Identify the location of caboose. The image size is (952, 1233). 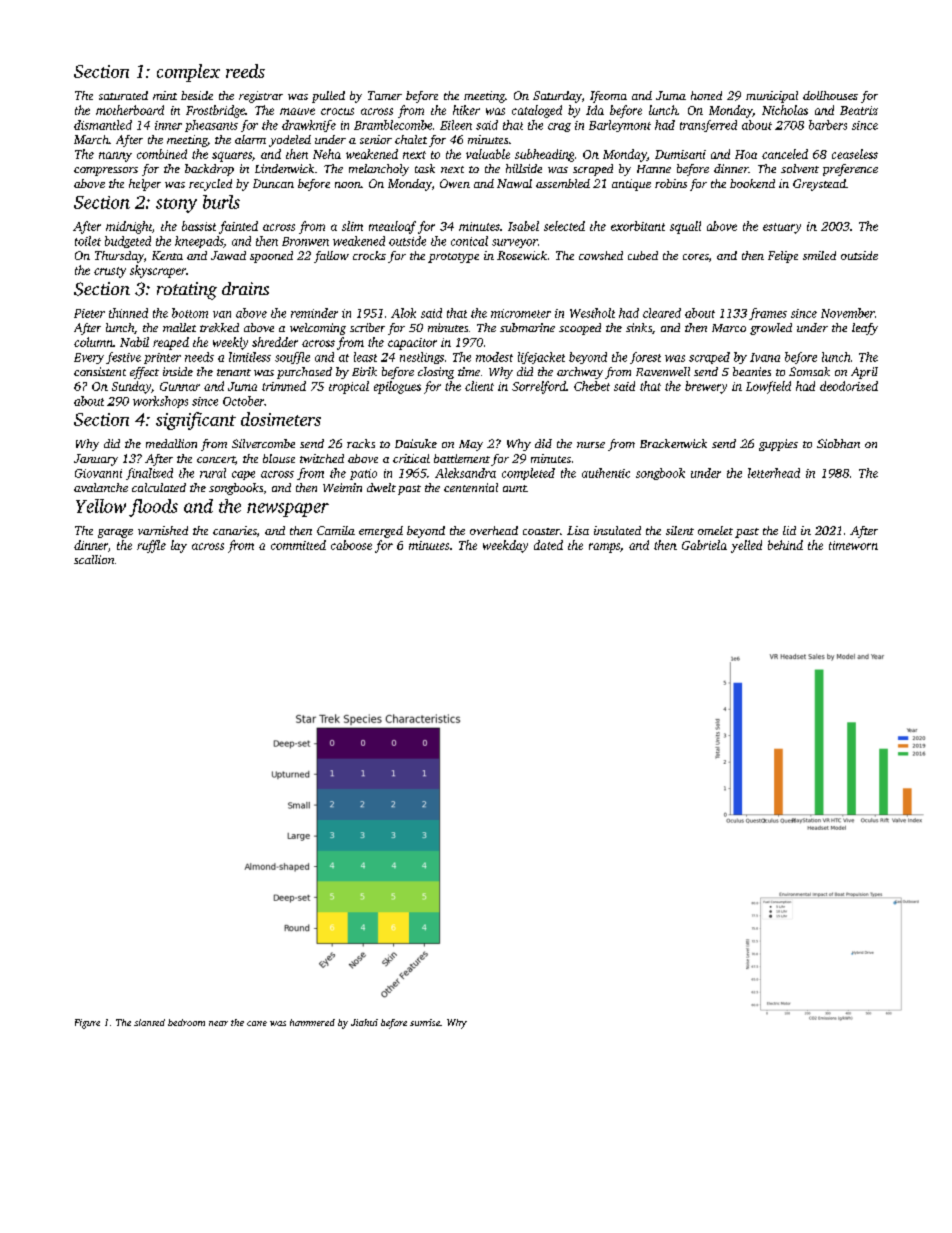
(351, 545).
